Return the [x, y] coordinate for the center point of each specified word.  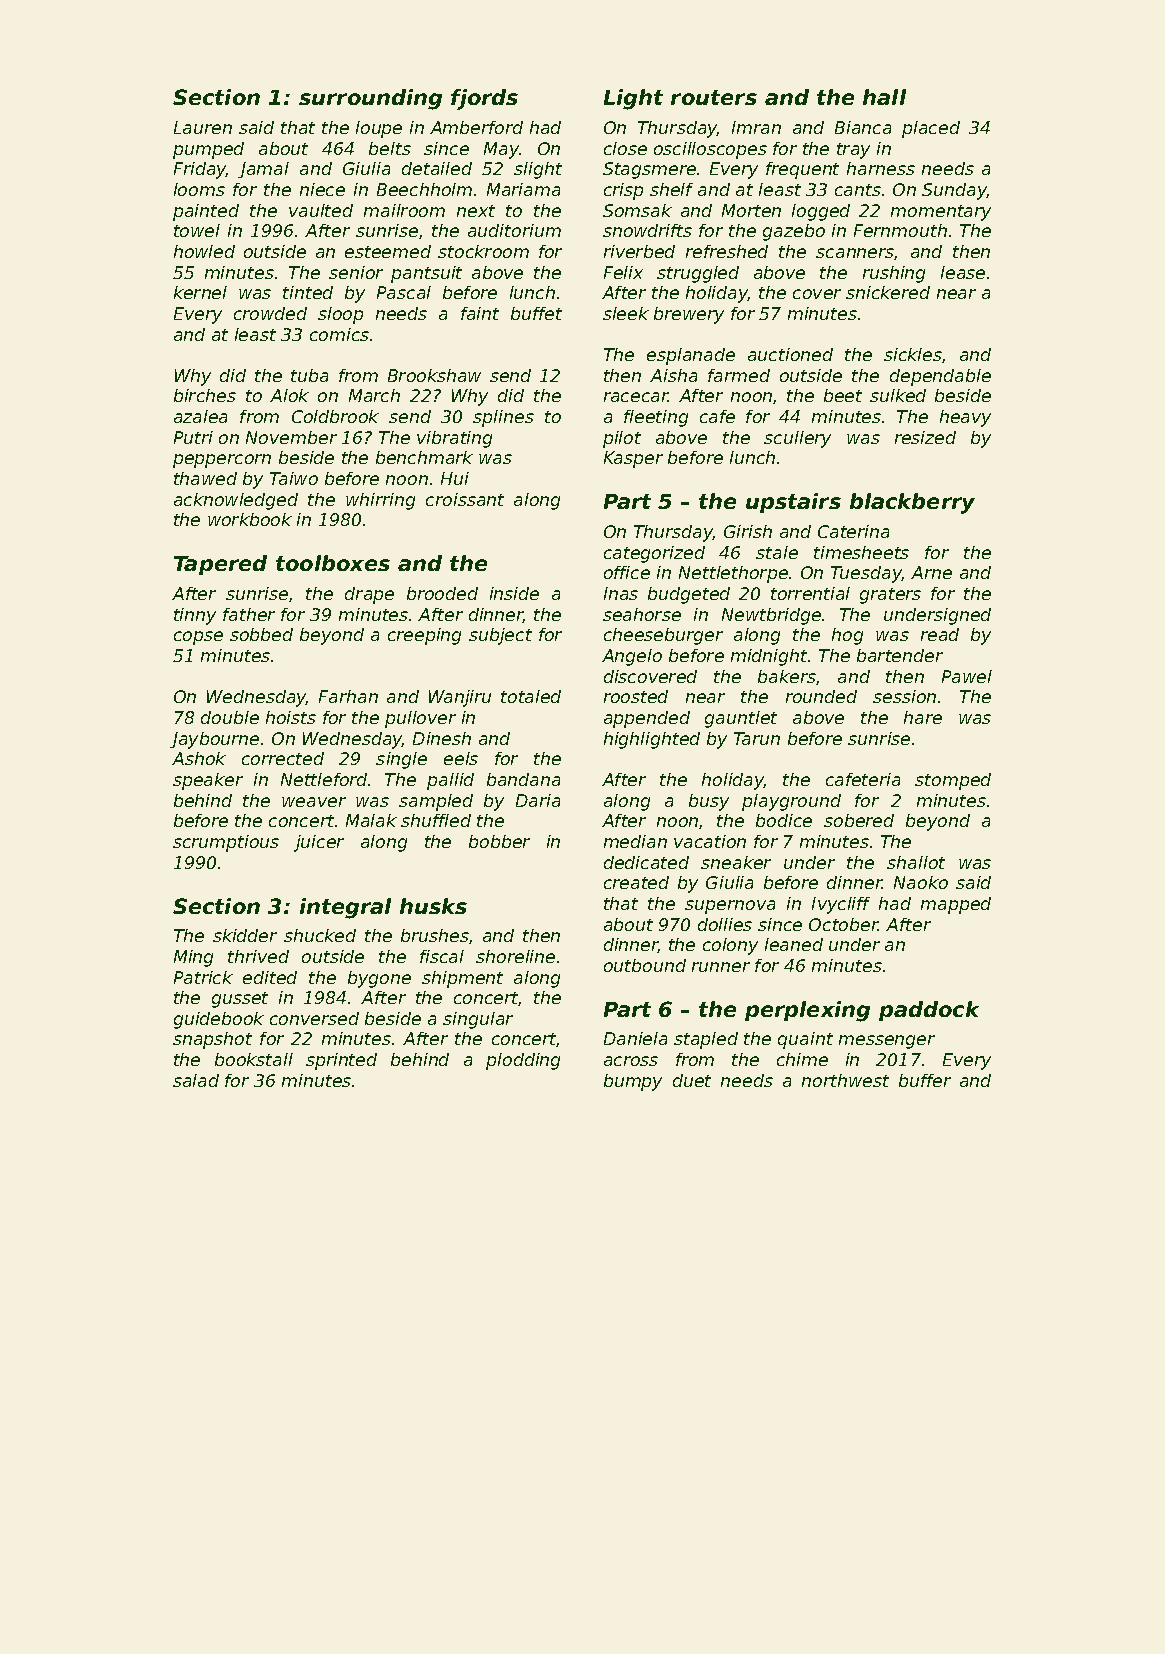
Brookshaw [434, 375]
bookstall [254, 1059]
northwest [845, 1080]
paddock [929, 1011]
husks [433, 906]
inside [514, 593]
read [940, 634]
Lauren [203, 127]
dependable [940, 377]
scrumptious [226, 843]
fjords [484, 99]
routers [714, 97]
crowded [270, 313]
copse [198, 638]
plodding [523, 1061]
